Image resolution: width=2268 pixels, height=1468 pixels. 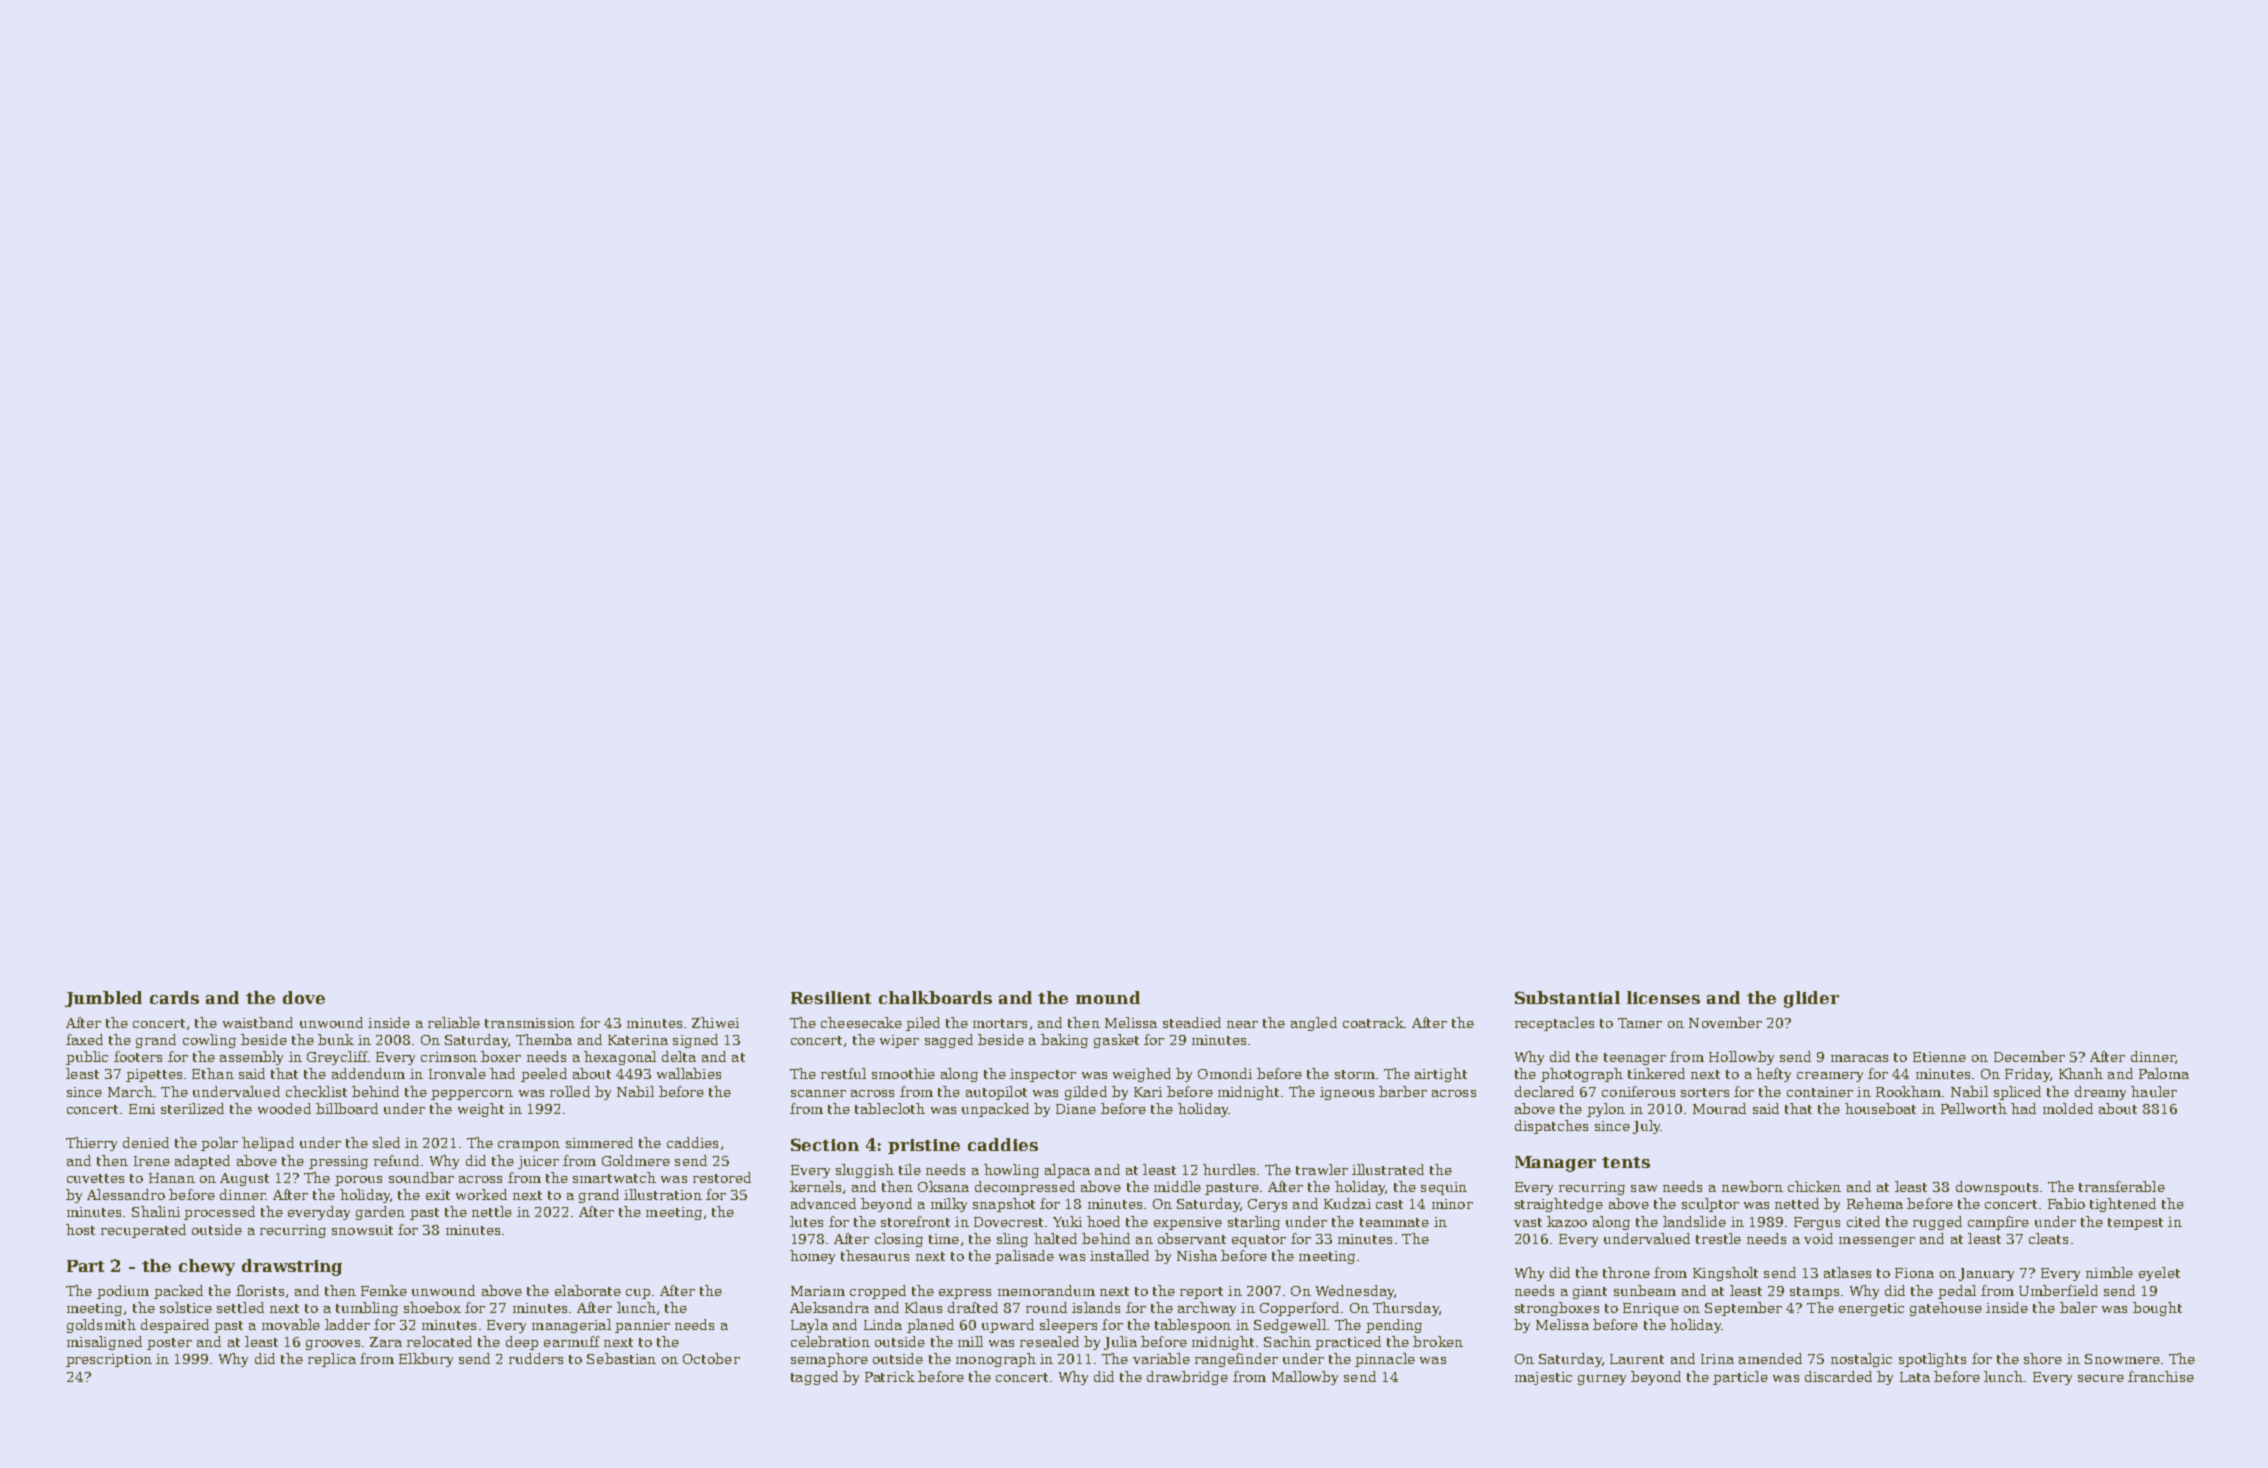 What do you see at coordinates (174, 997) in the document?
I see `cards` at bounding box center [174, 997].
